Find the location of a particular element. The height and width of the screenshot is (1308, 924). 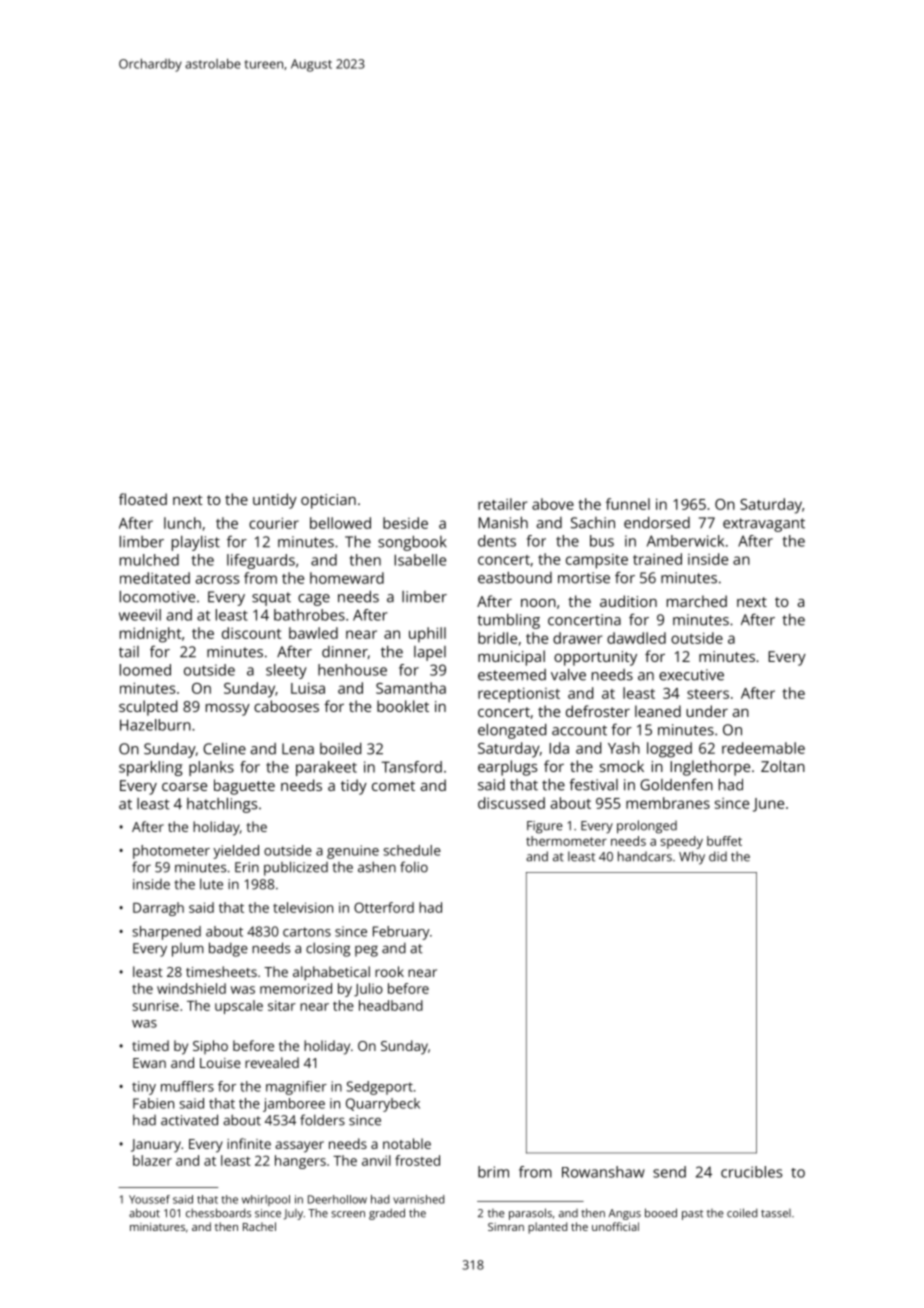

Rachel is located at coordinates (259, 1226).
